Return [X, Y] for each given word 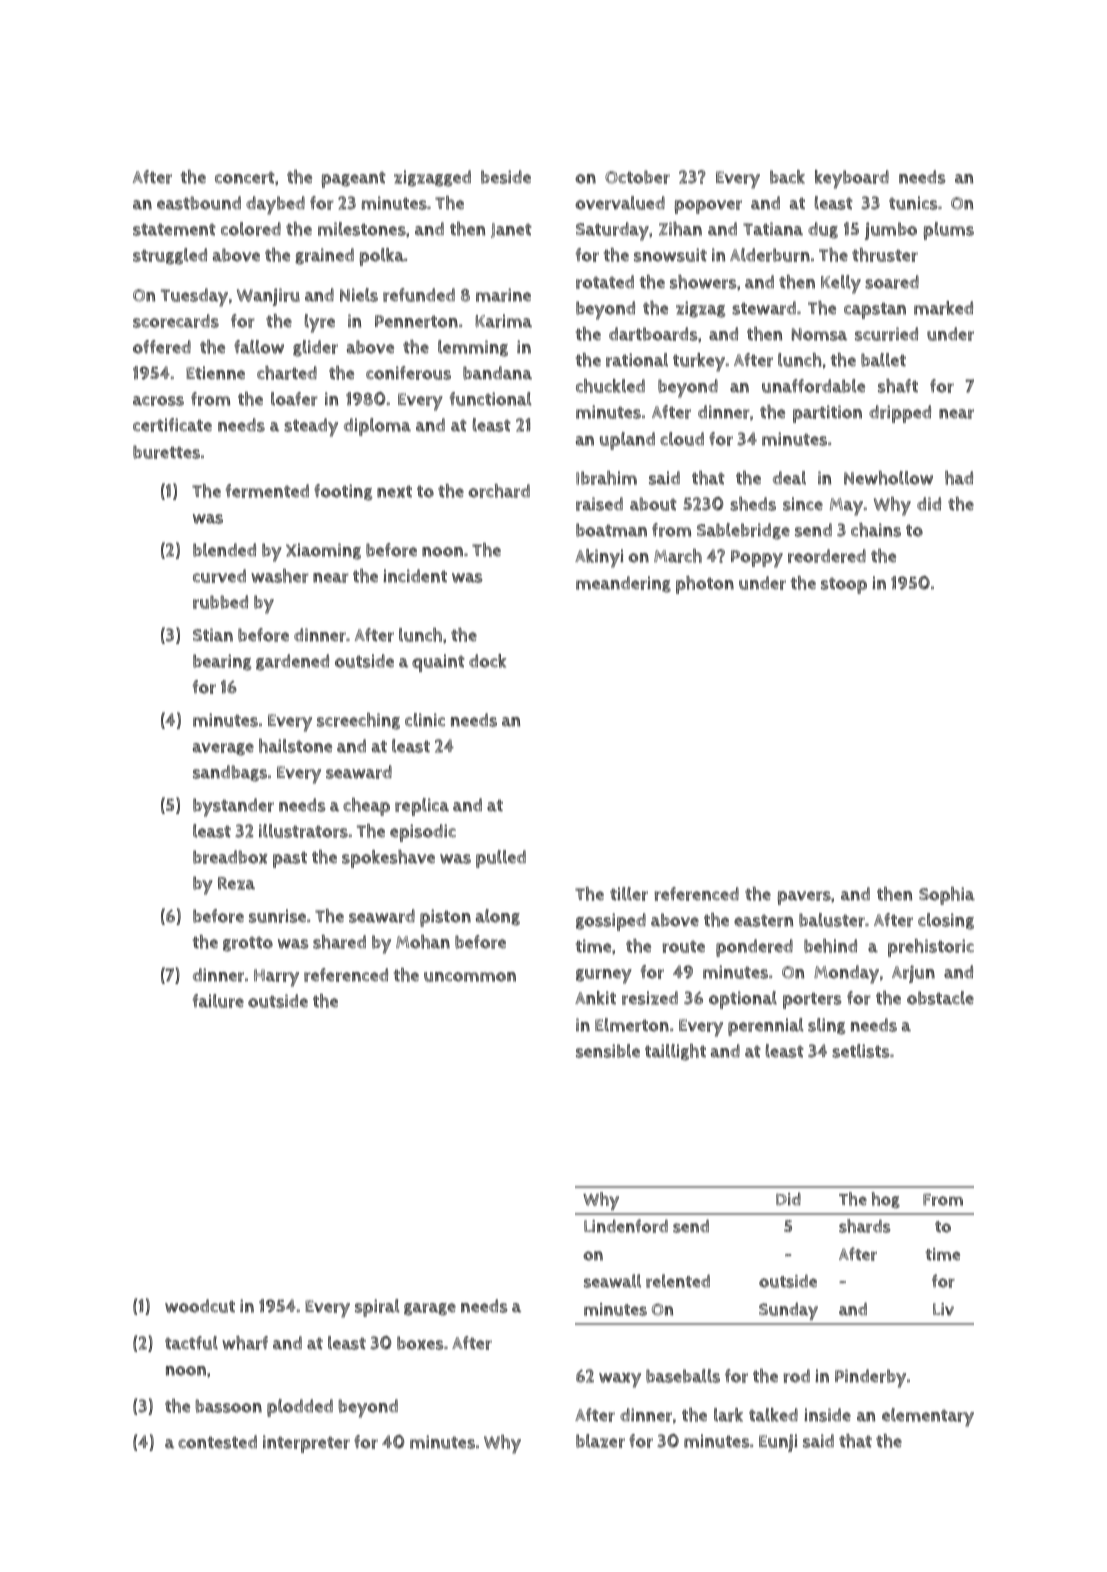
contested [217, 1442]
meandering [623, 584]
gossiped [611, 922]
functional [490, 399]
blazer [600, 1441]
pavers [804, 898]
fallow [259, 347]
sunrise [277, 916]
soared [892, 282]
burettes [166, 452]
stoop [844, 585]
